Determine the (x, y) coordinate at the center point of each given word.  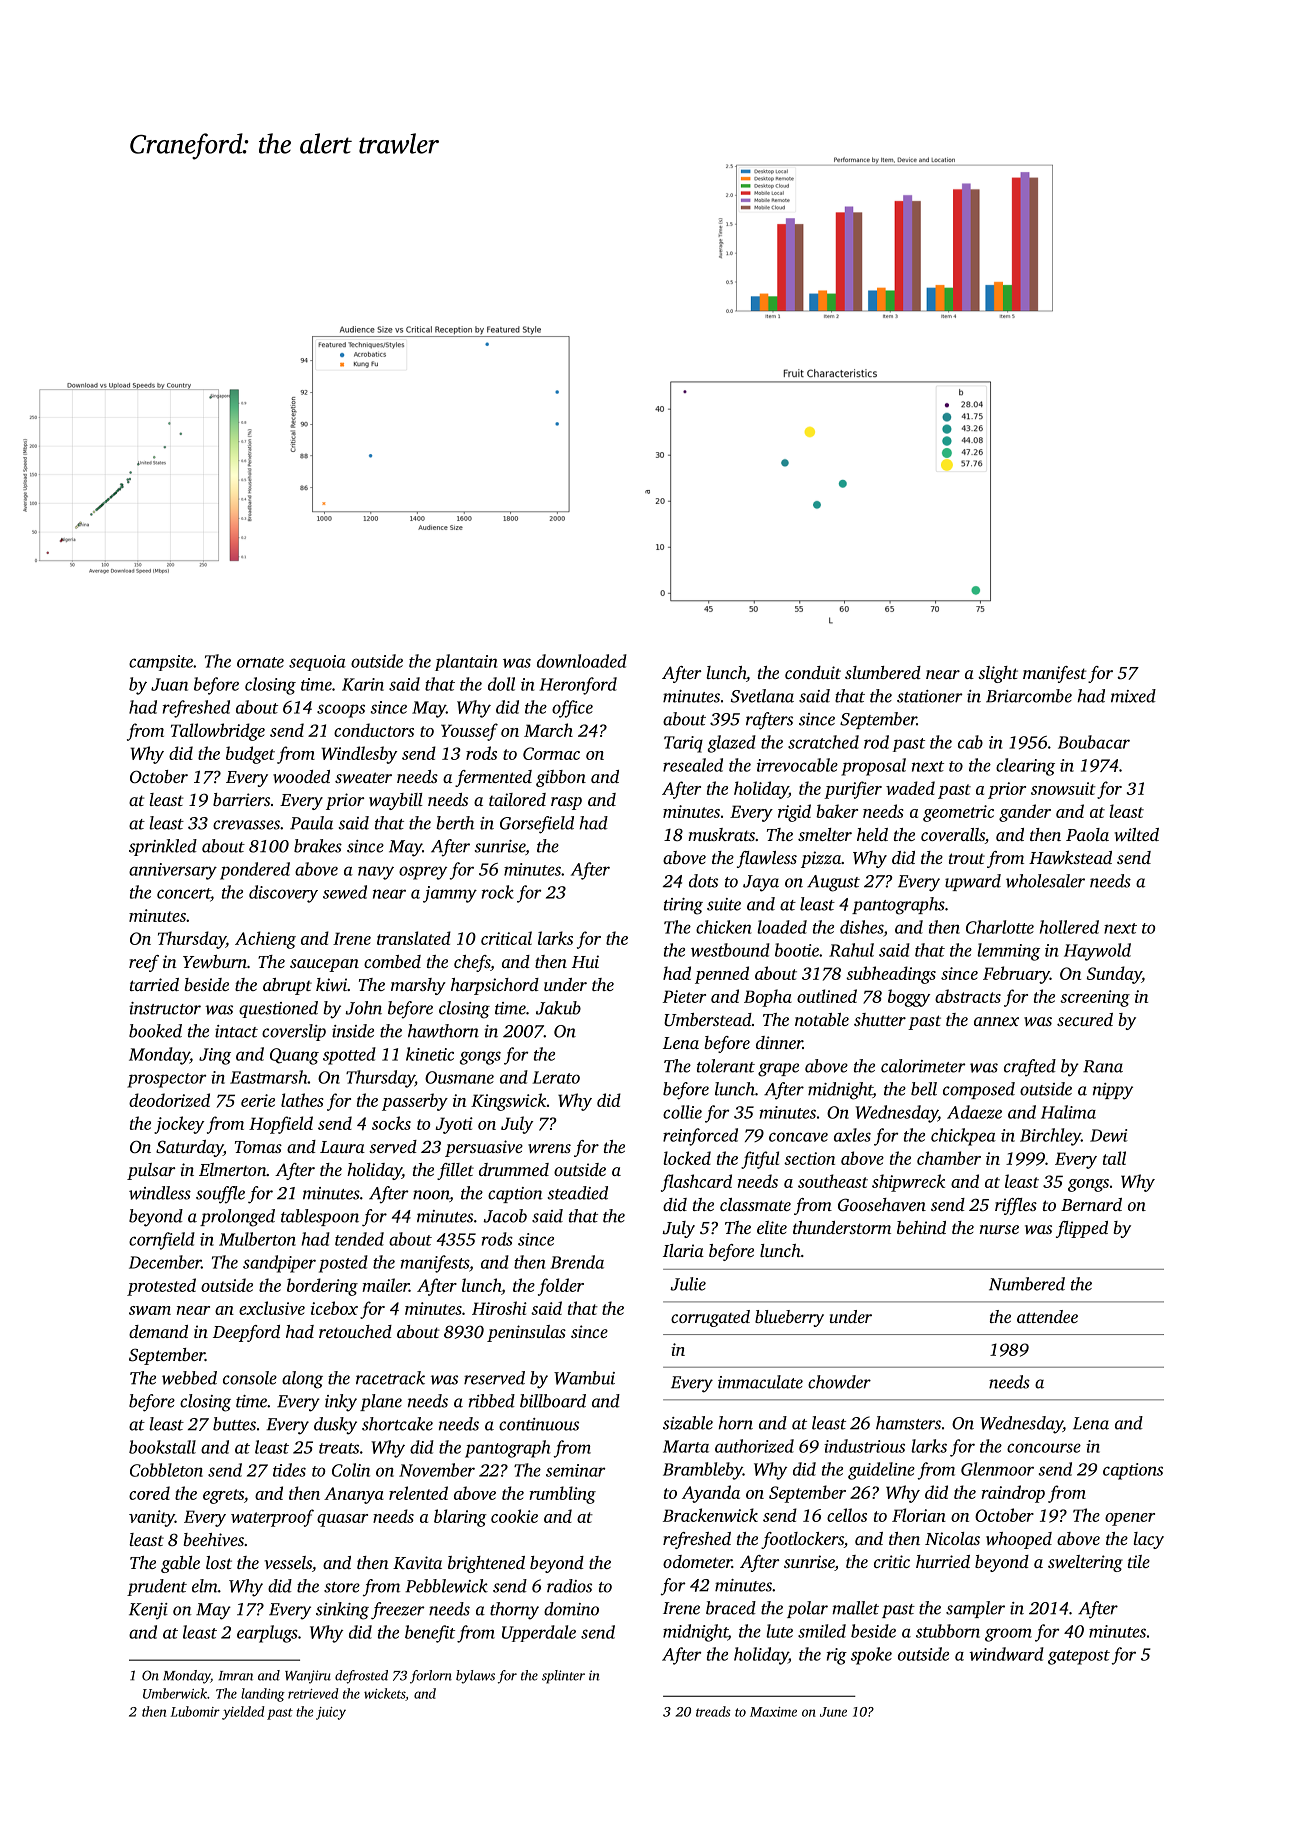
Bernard (1091, 1204)
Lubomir (195, 1711)
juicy (331, 1713)
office (572, 709)
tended (359, 1239)
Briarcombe (1029, 696)
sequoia (317, 663)
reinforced (700, 1137)
